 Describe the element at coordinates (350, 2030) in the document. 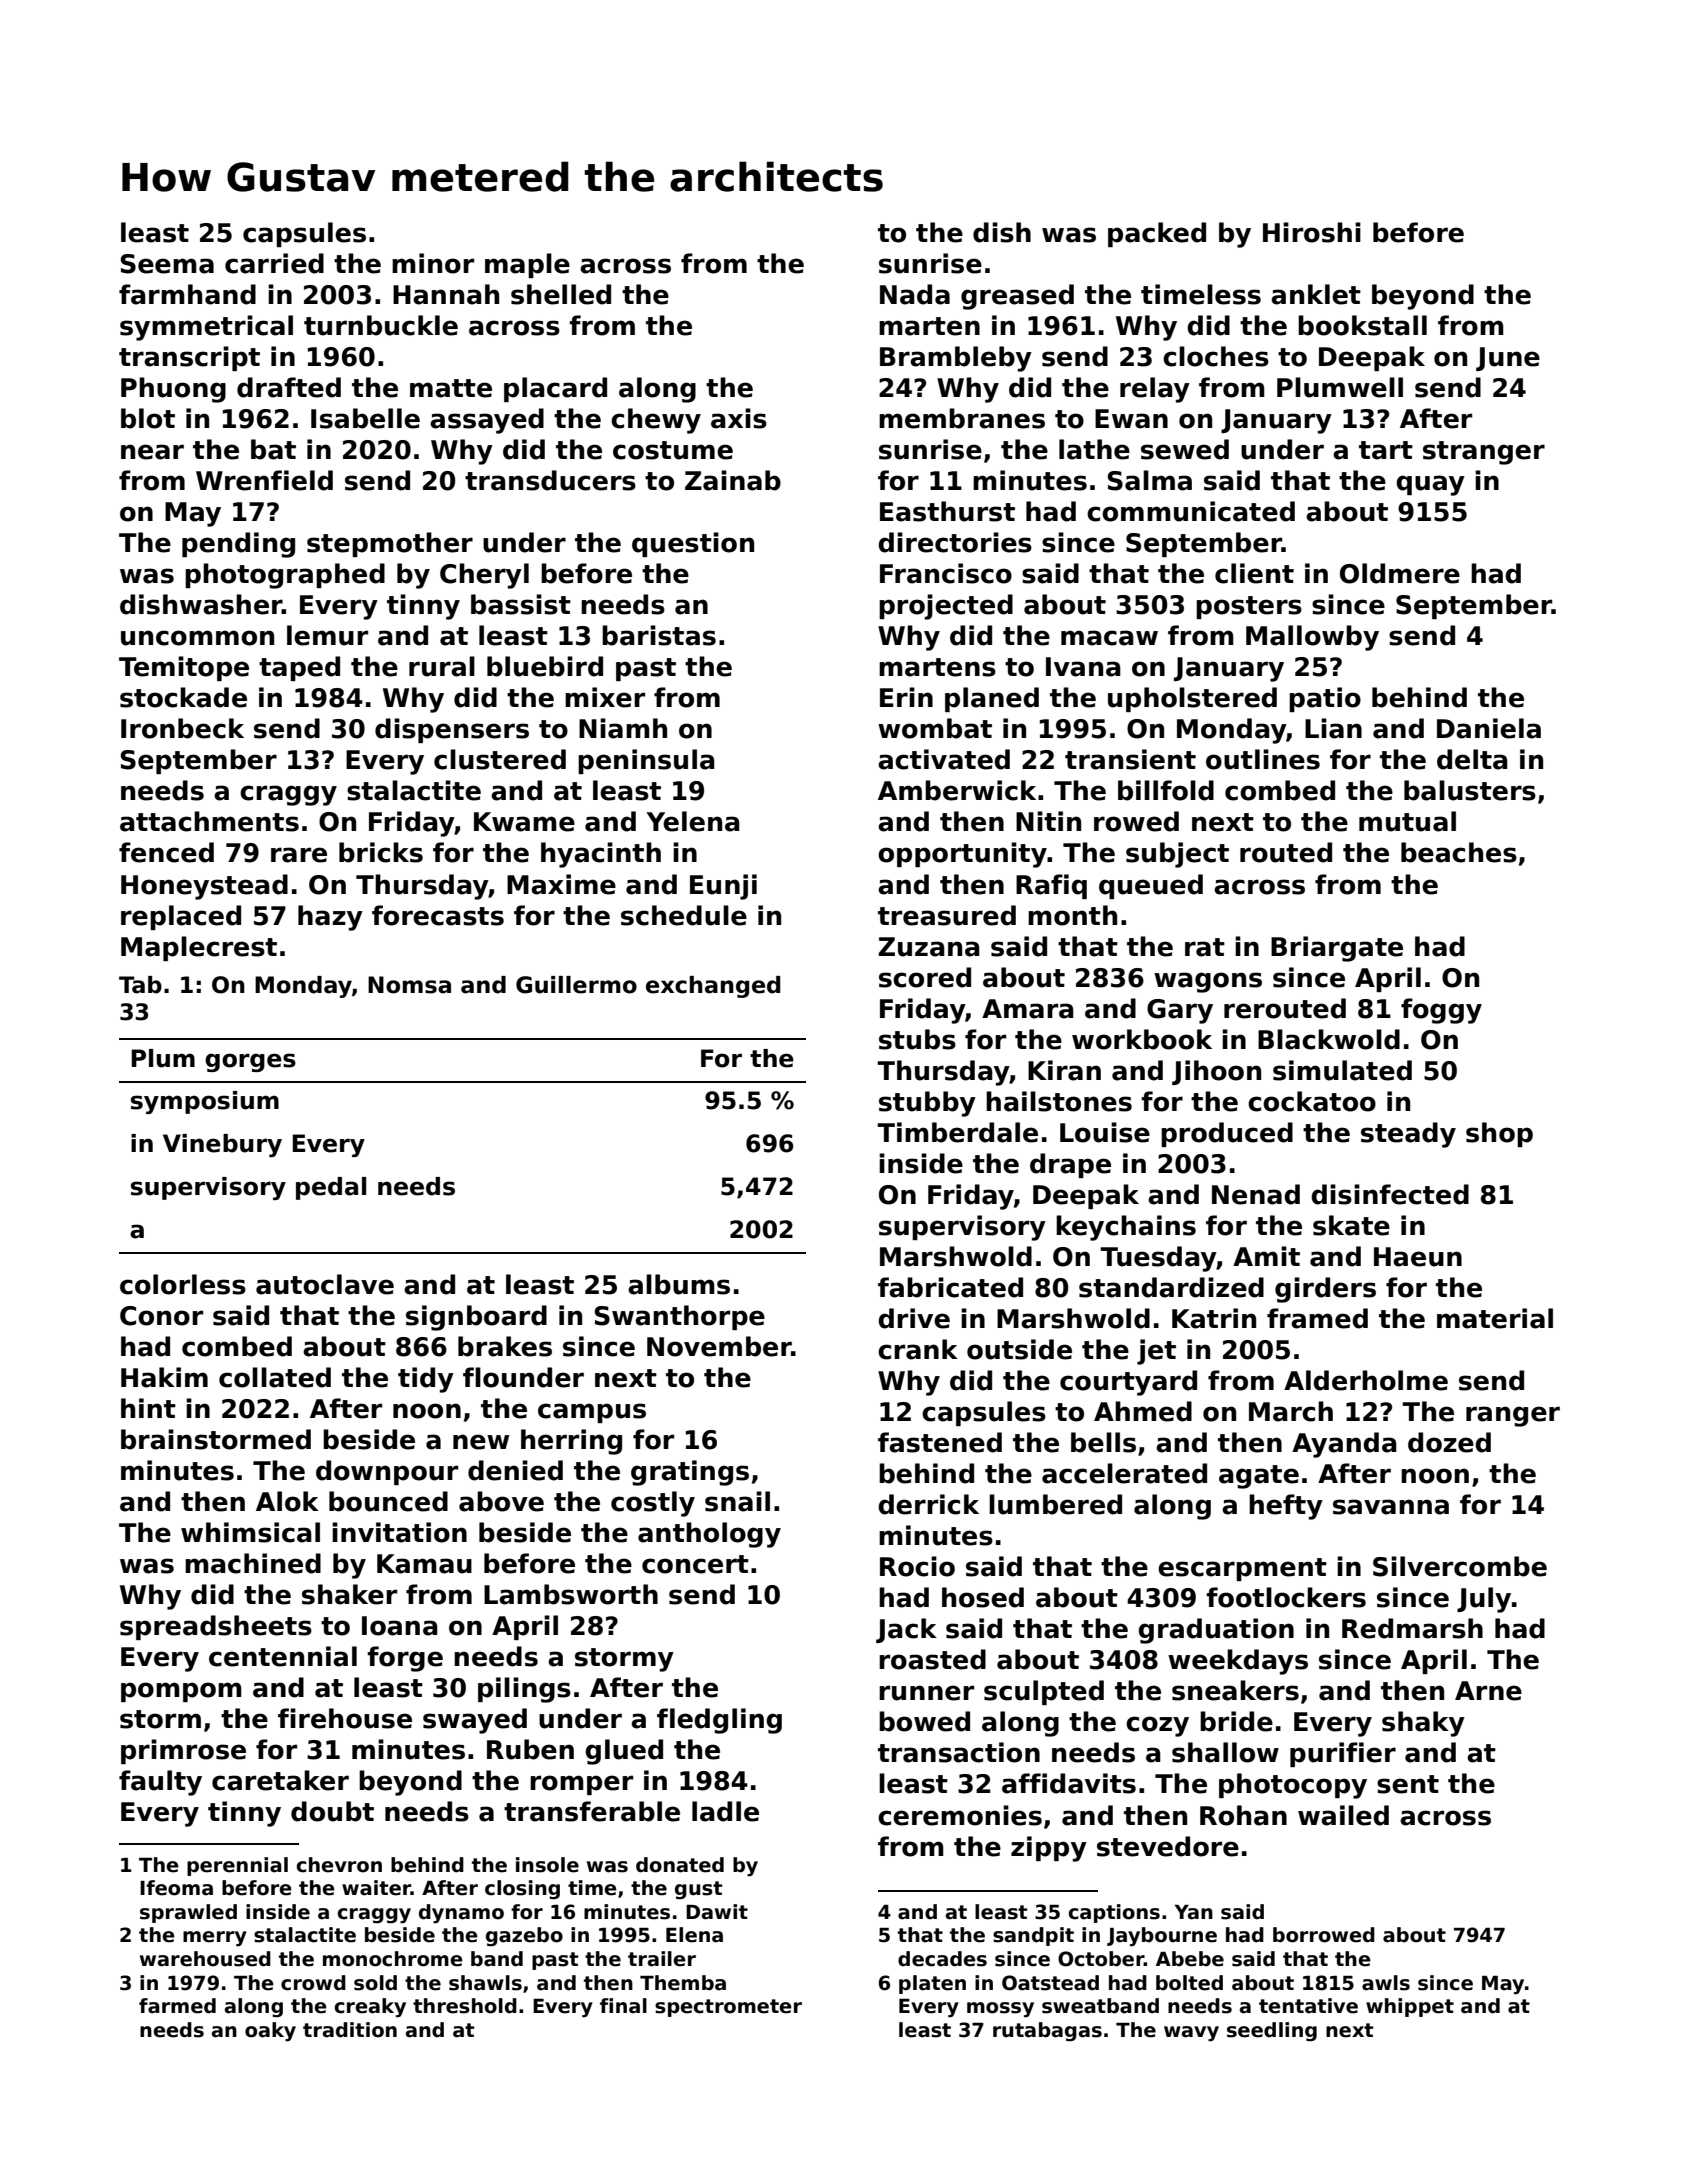

I see `tradition` at that location.
